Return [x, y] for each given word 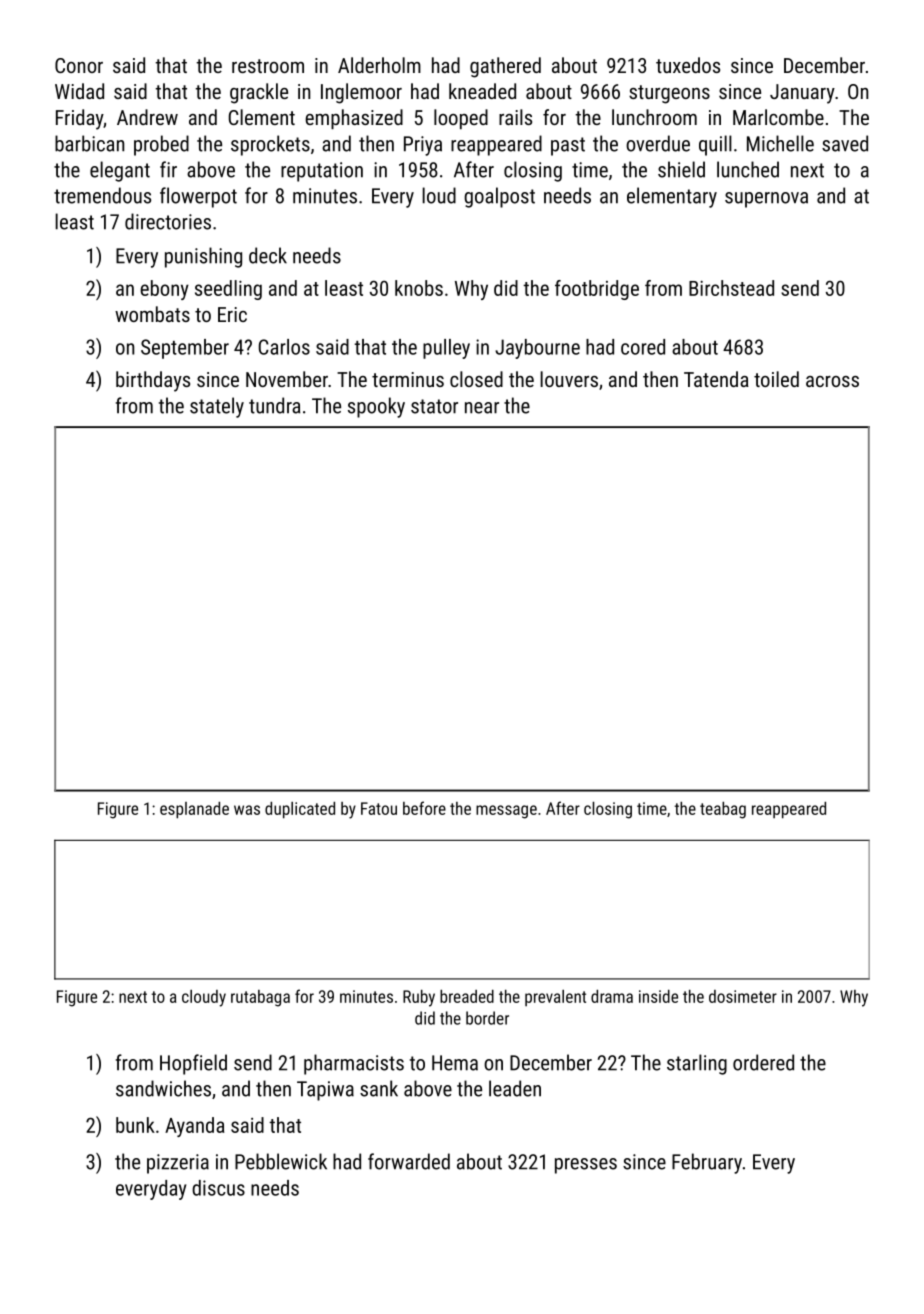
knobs [419, 288]
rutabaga [260, 998]
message [506, 812]
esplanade [194, 810]
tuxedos [688, 65]
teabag [723, 810]
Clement [262, 117]
